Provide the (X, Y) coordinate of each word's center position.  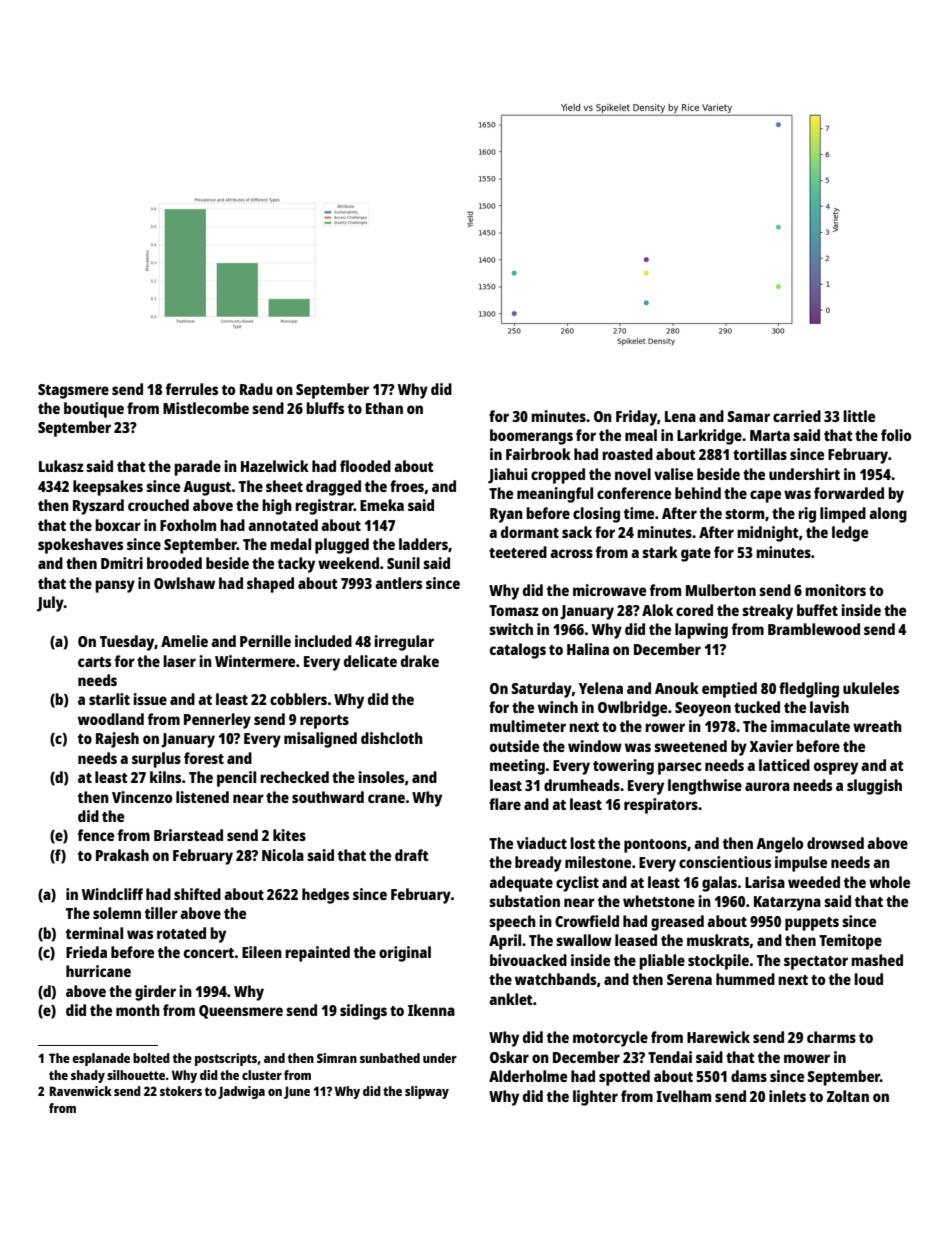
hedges (325, 896)
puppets (812, 924)
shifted (197, 894)
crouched (158, 505)
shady (88, 1076)
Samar (748, 416)
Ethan (384, 408)
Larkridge (709, 437)
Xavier (771, 746)
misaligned (320, 740)
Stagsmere (73, 391)
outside (514, 746)
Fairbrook (538, 454)
